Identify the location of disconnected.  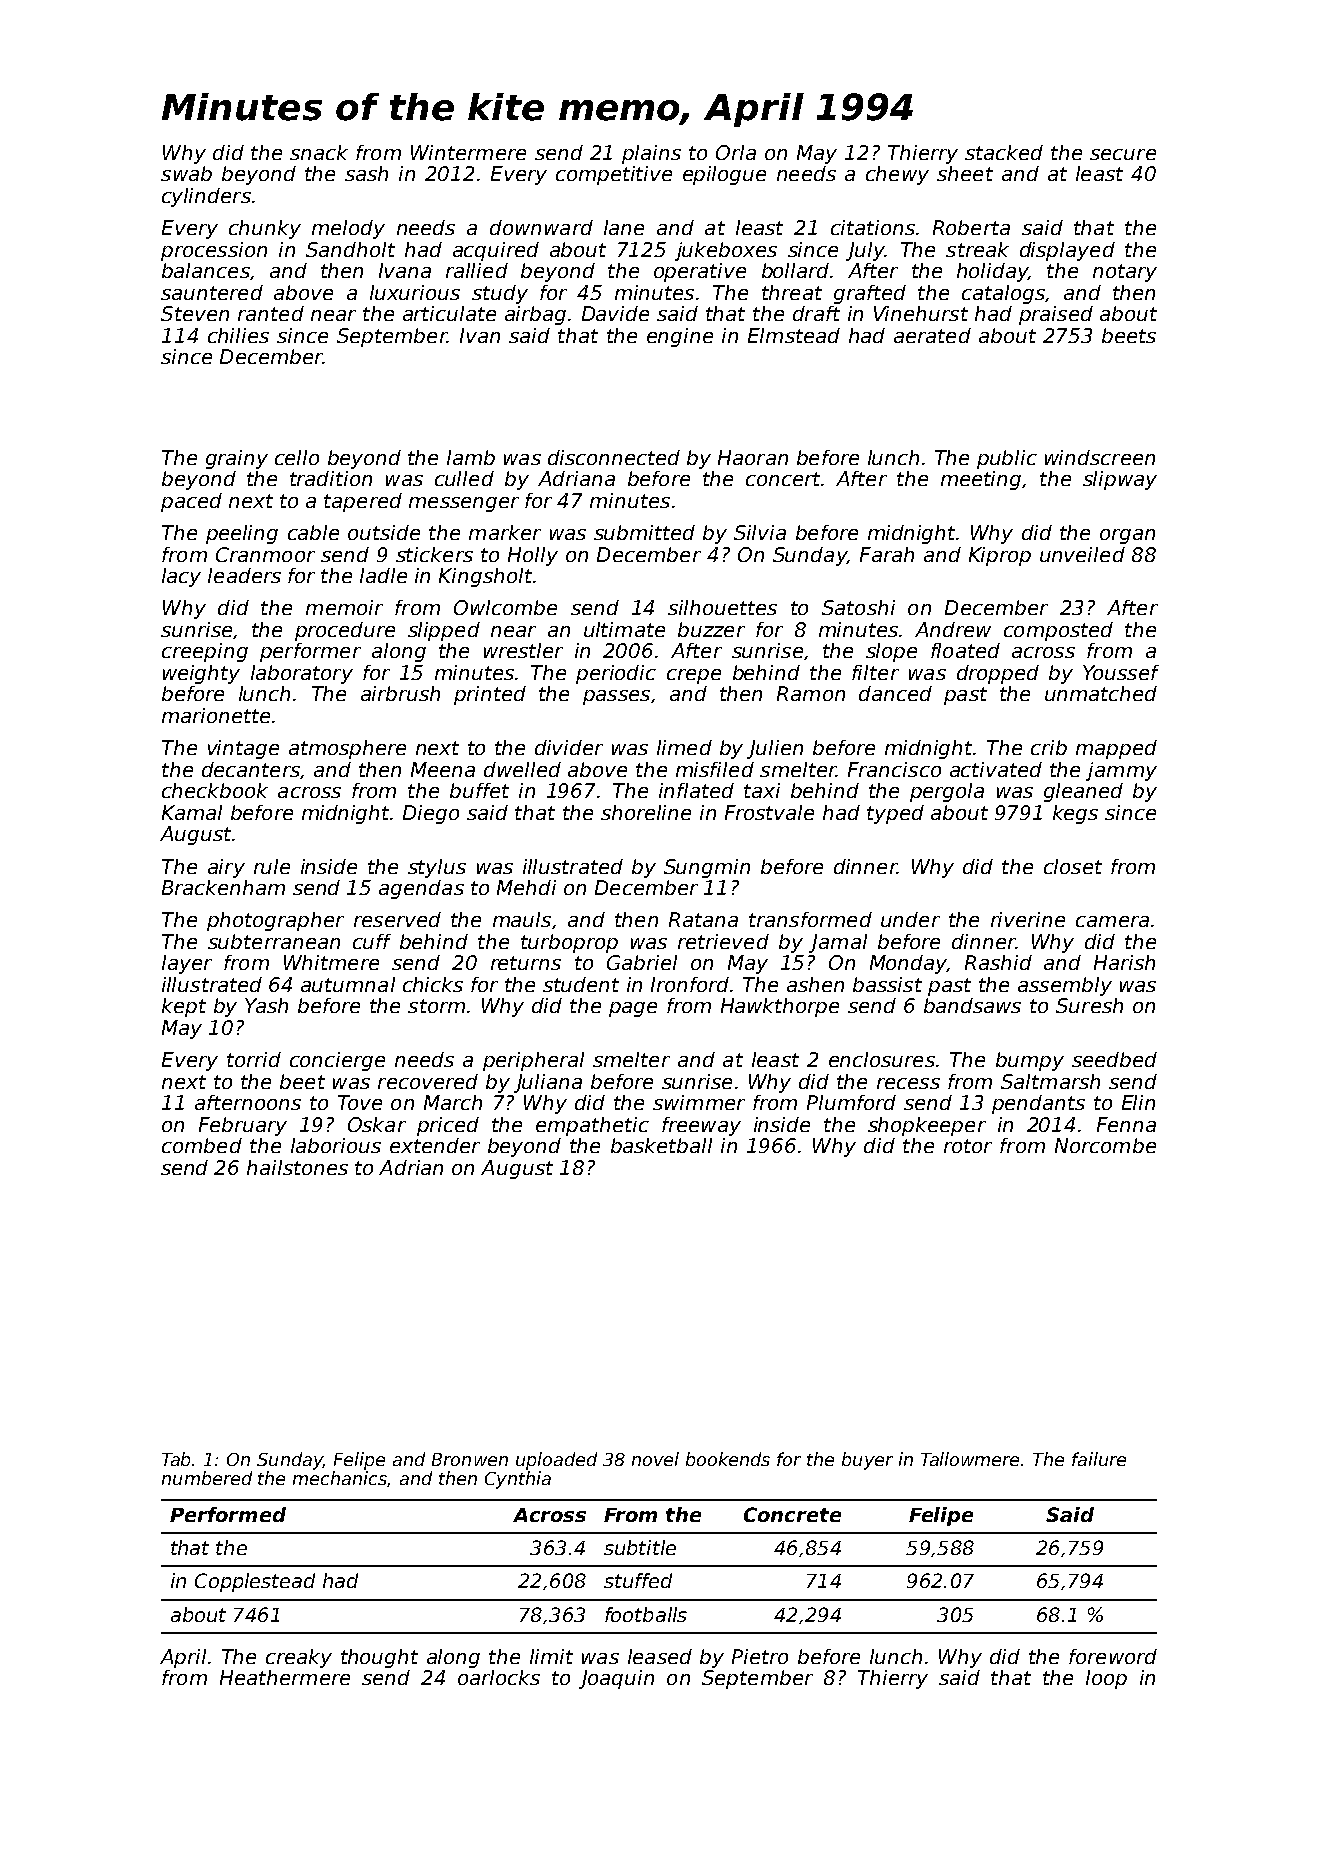
(614, 457).
